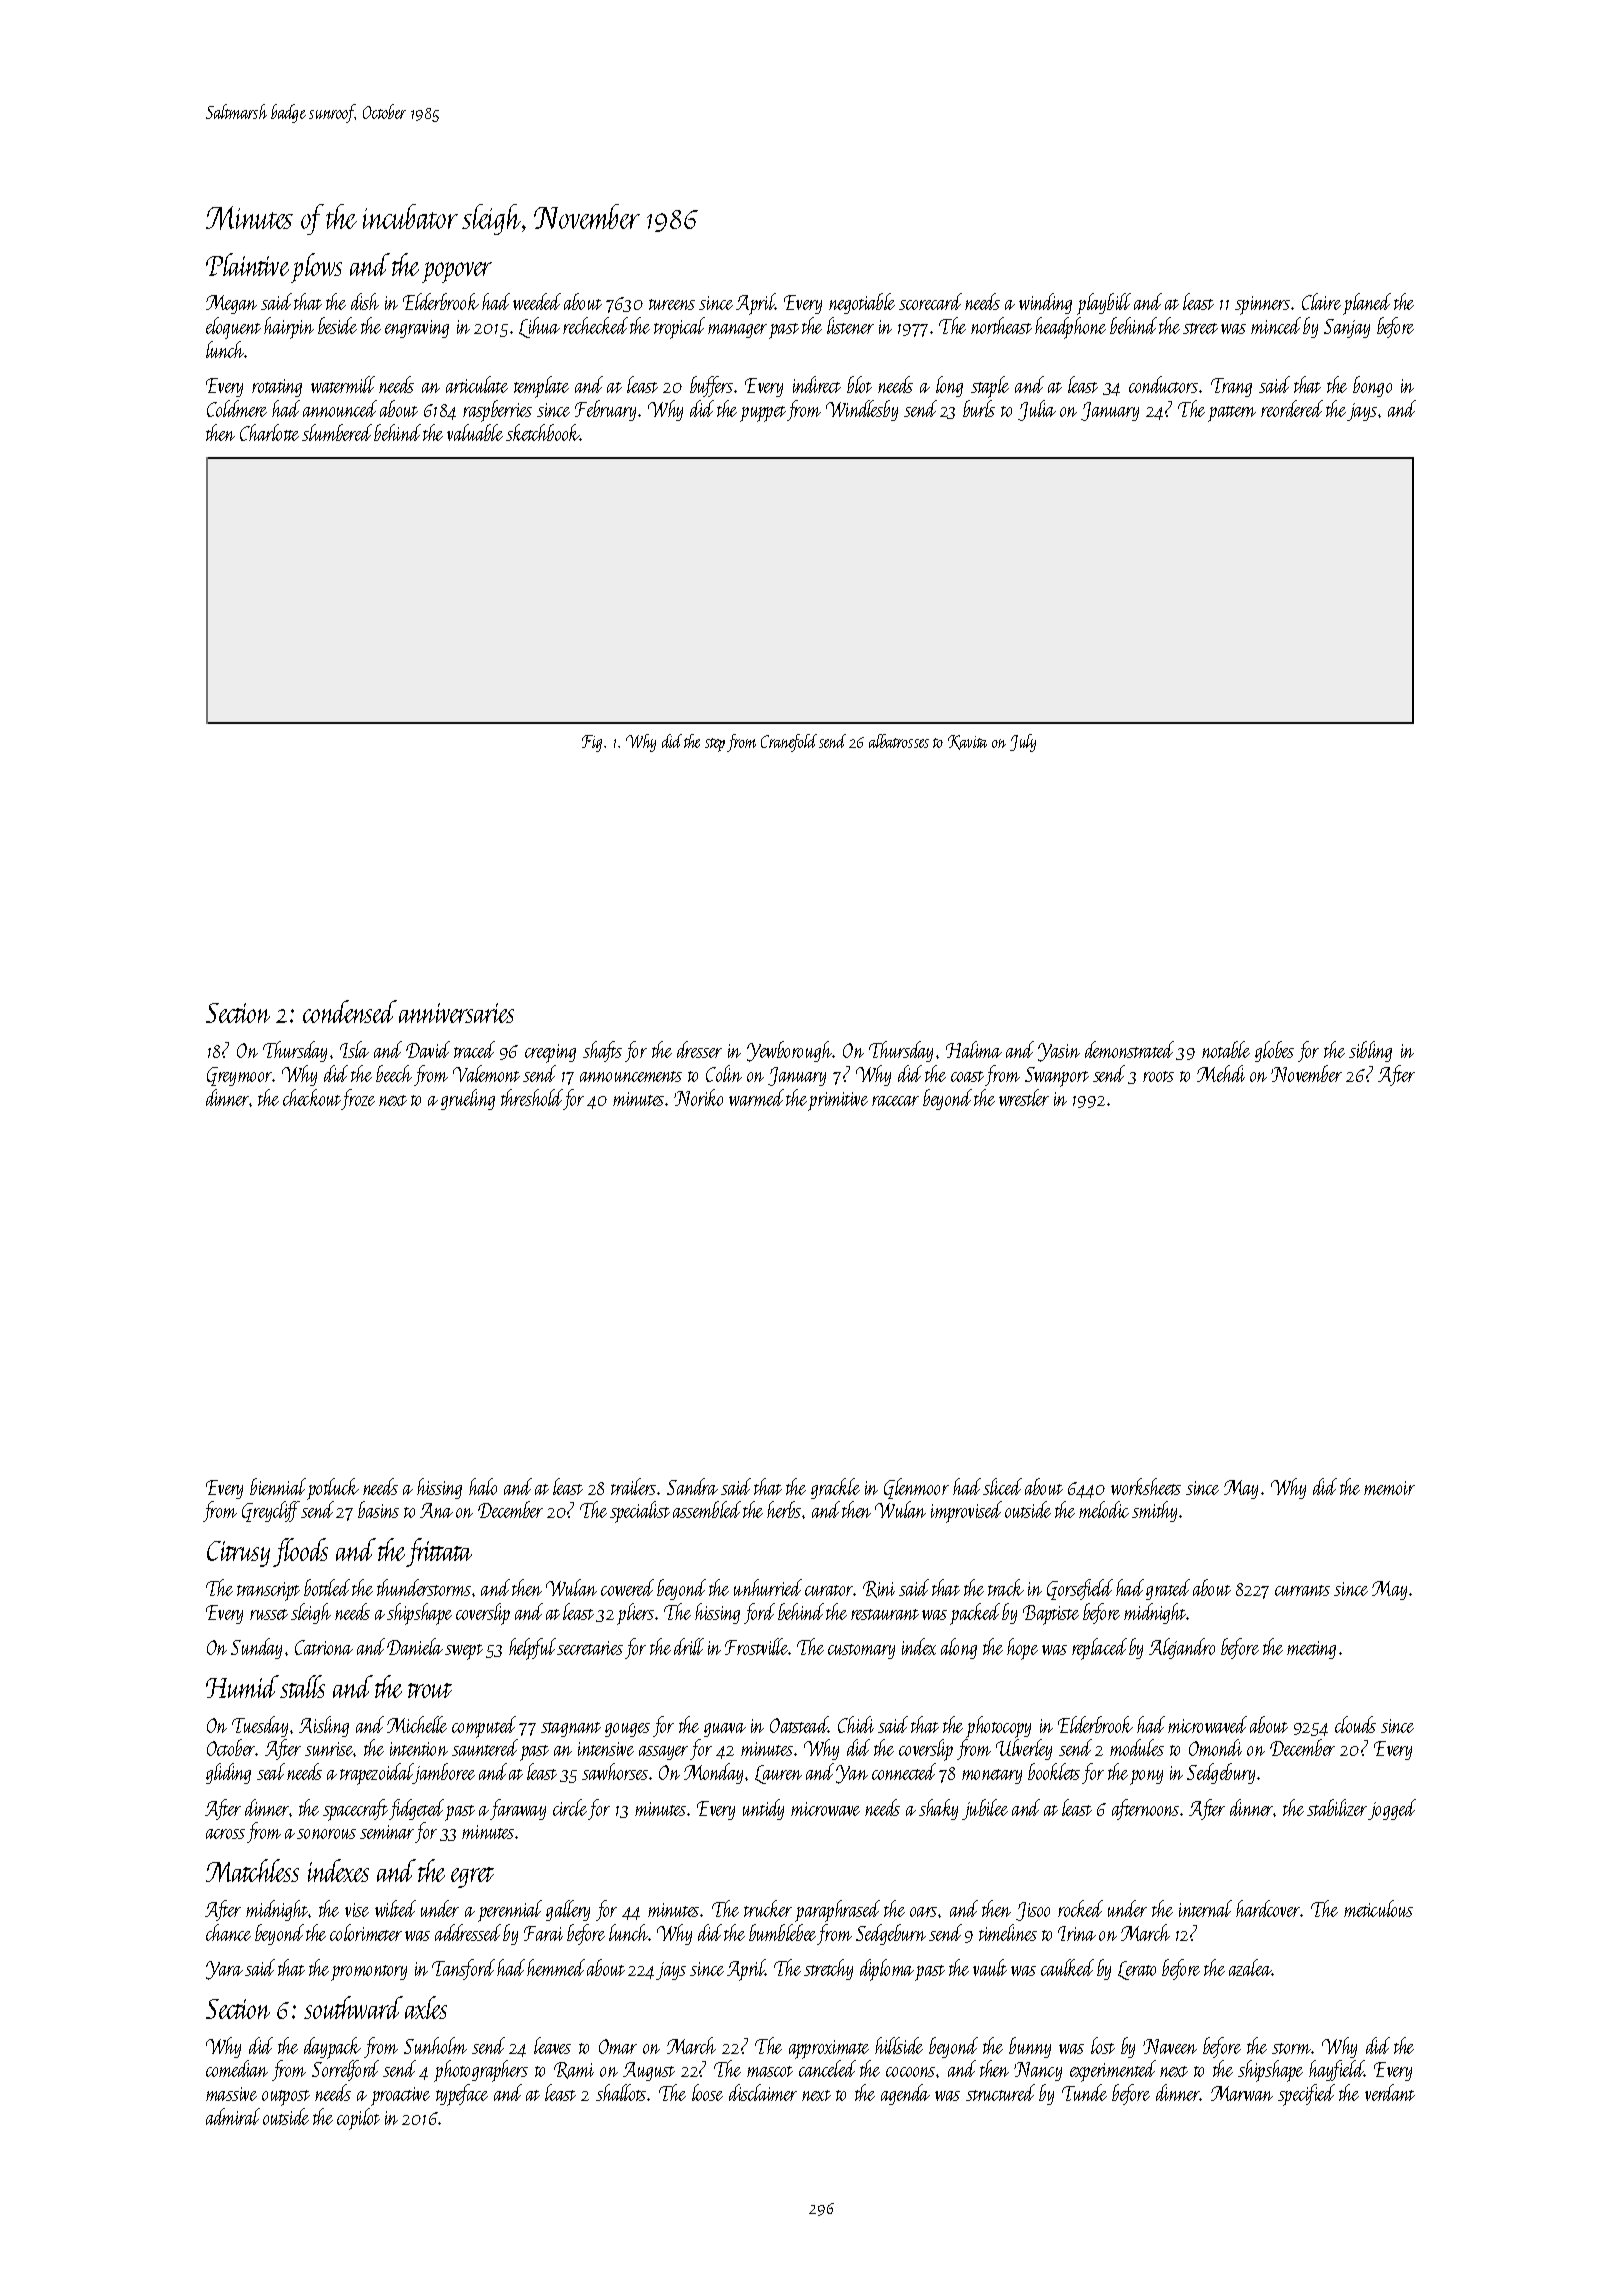  What do you see at coordinates (757, 1646) in the screenshot?
I see `Frostville` at bounding box center [757, 1646].
